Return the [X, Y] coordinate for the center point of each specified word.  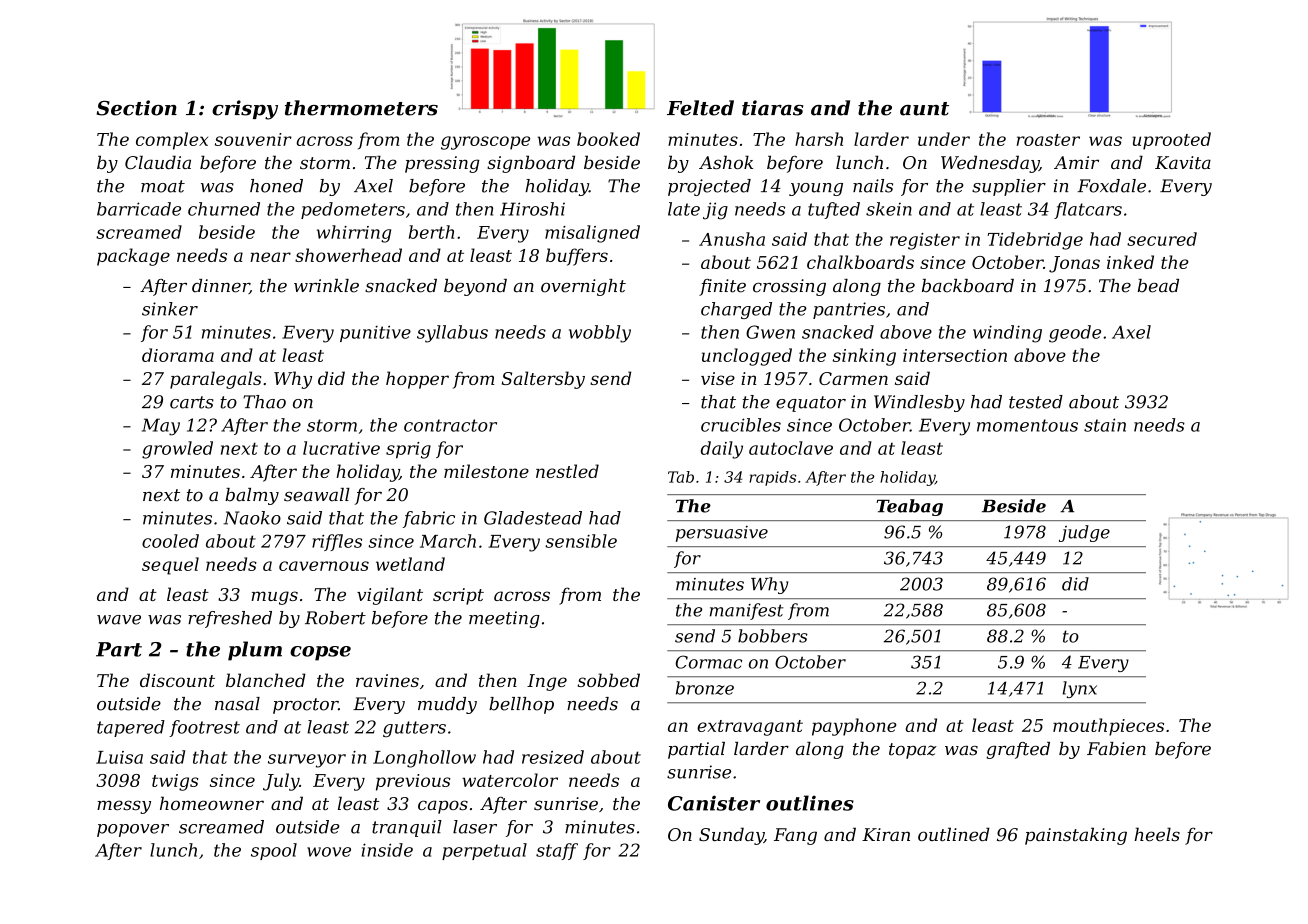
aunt [924, 109]
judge [1084, 533]
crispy [245, 110]
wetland [410, 564]
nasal [237, 704]
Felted [700, 108]
